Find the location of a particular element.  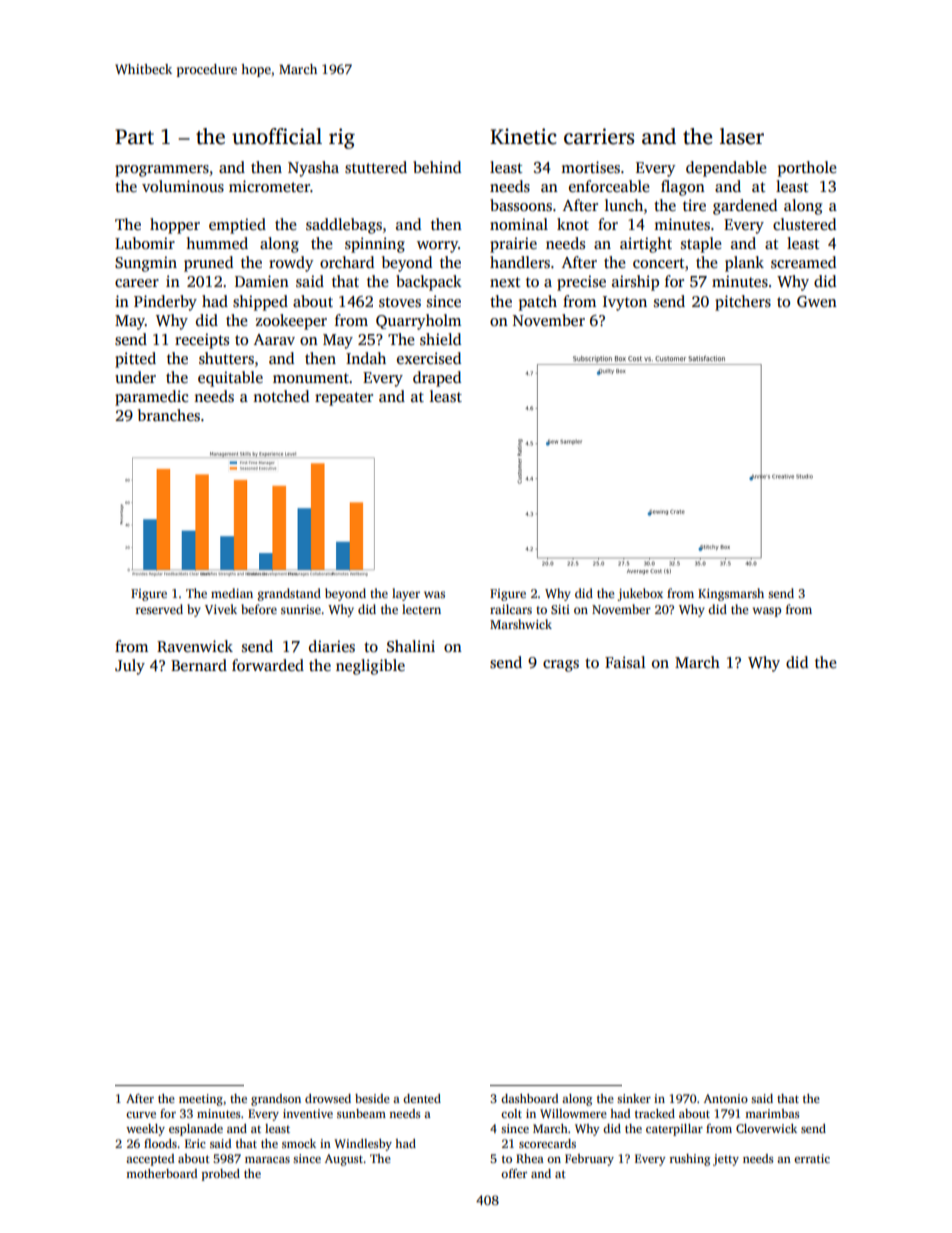

porthole is located at coordinates (807, 169).
